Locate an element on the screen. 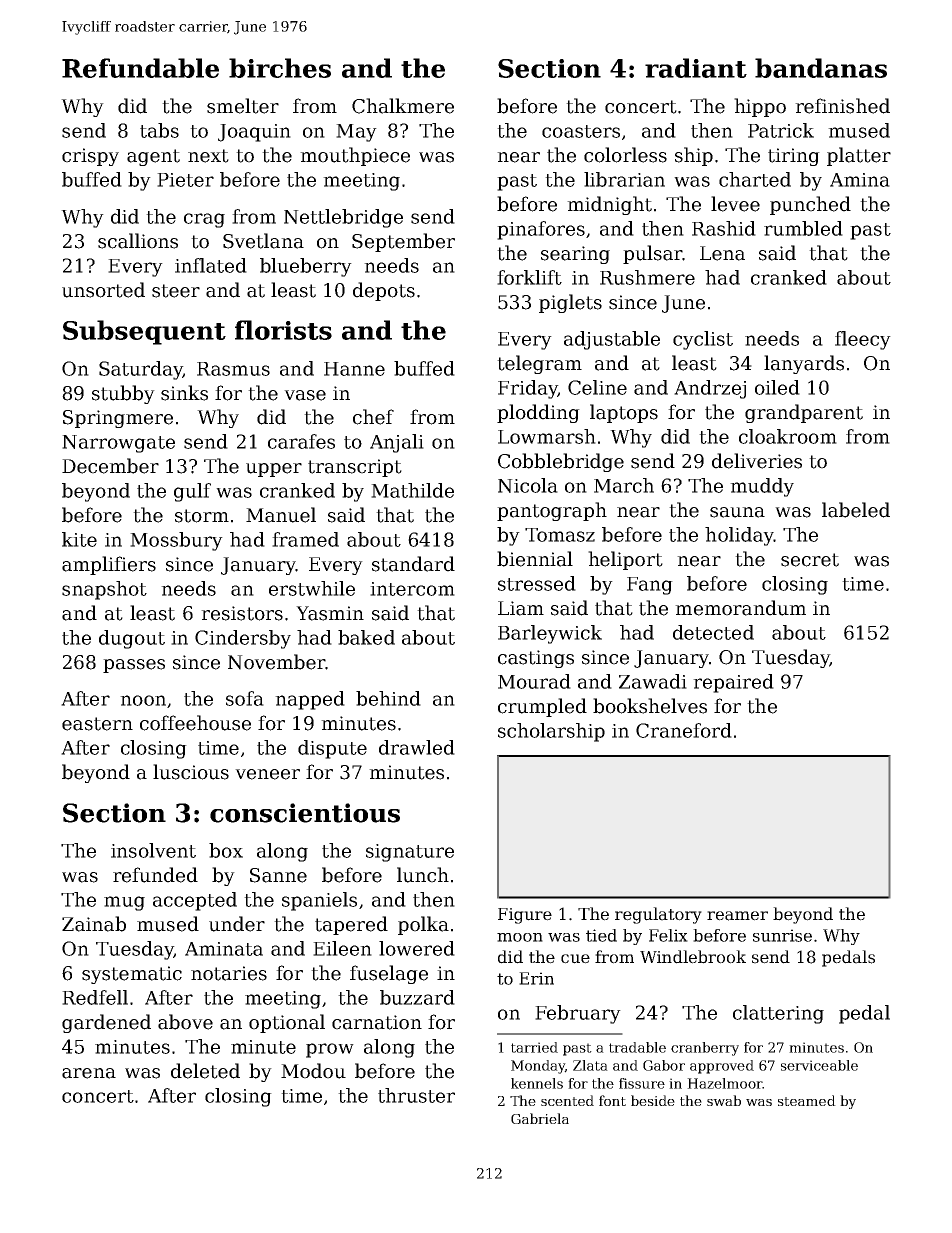  Mossbury is located at coordinates (176, 541).
